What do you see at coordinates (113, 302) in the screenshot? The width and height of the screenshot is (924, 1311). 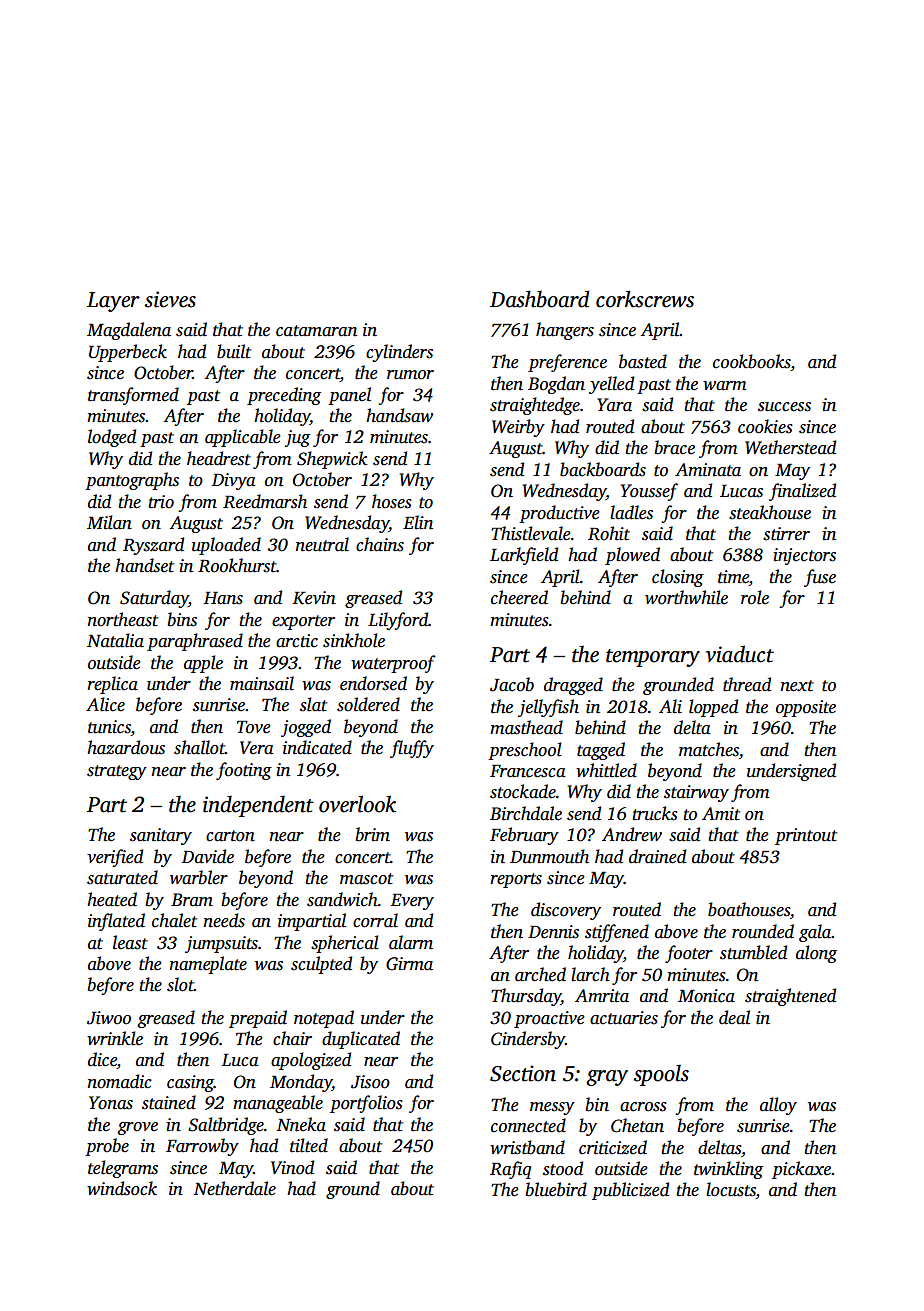 I see `Layer` at bounding box center [113, 302].
